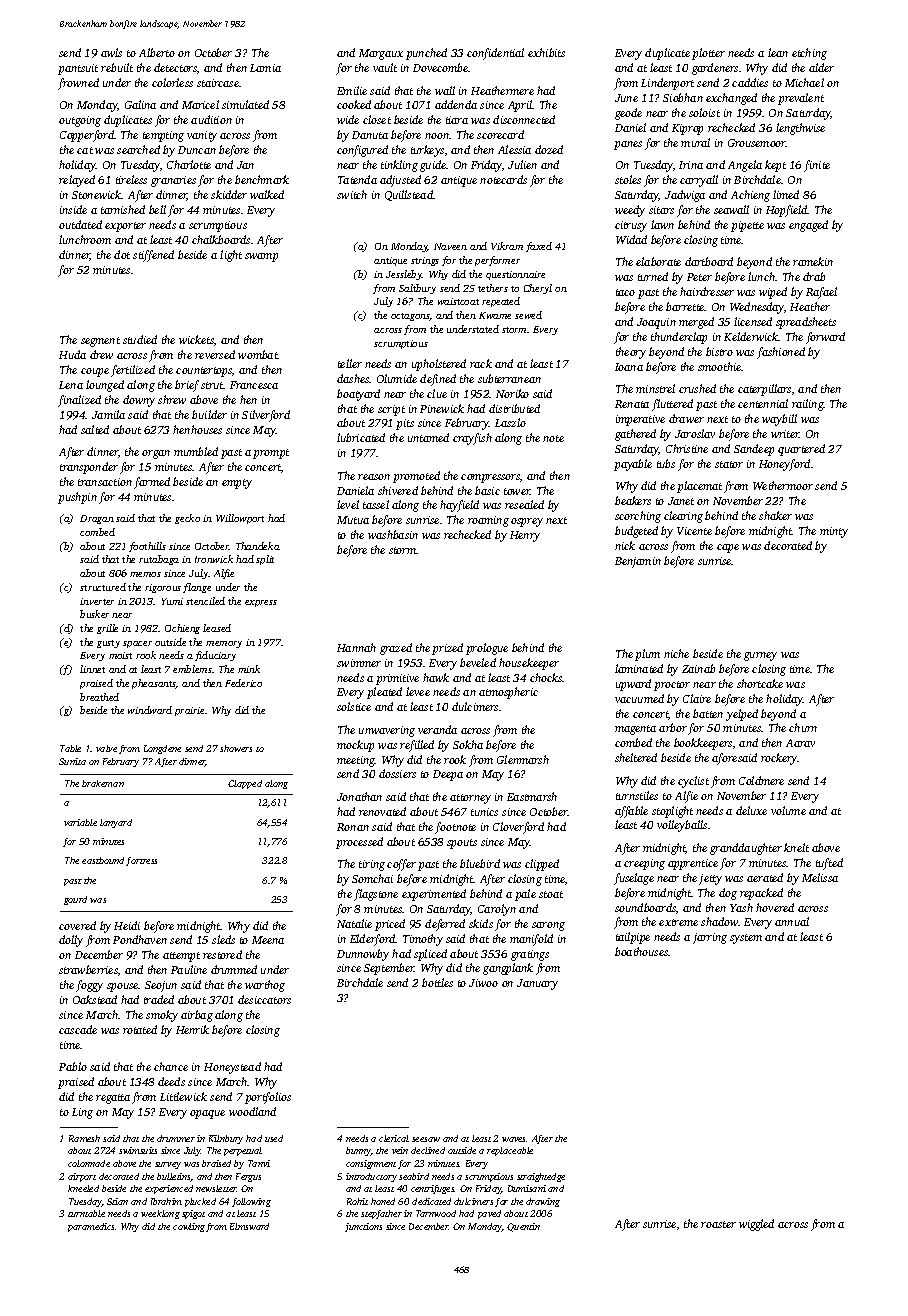 The image size is (908, 1316). I want to click on pushpin, so click(77, 498).
